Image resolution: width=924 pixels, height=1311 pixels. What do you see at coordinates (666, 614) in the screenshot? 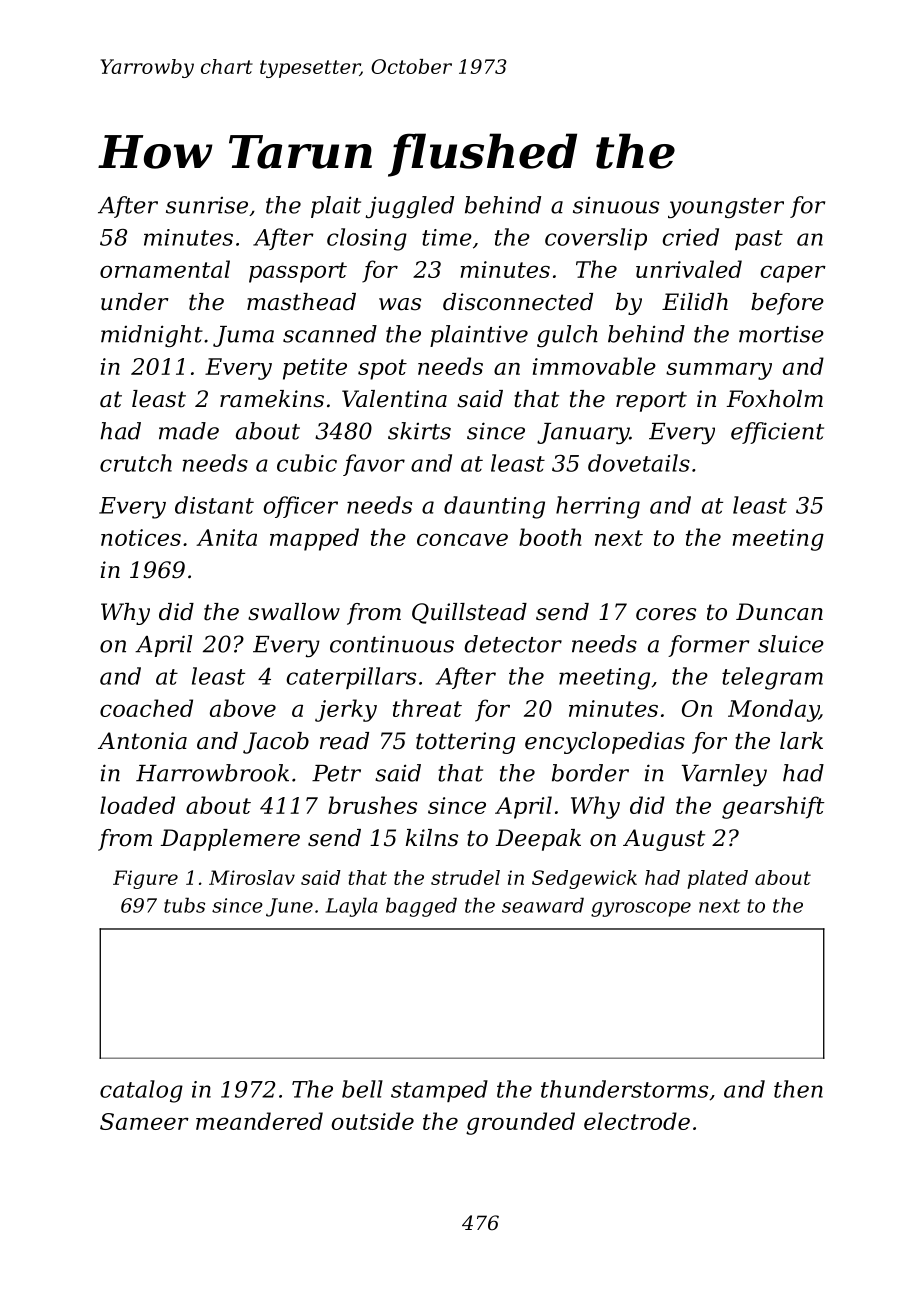
I see `cores` at bounding box center [666, 614].
